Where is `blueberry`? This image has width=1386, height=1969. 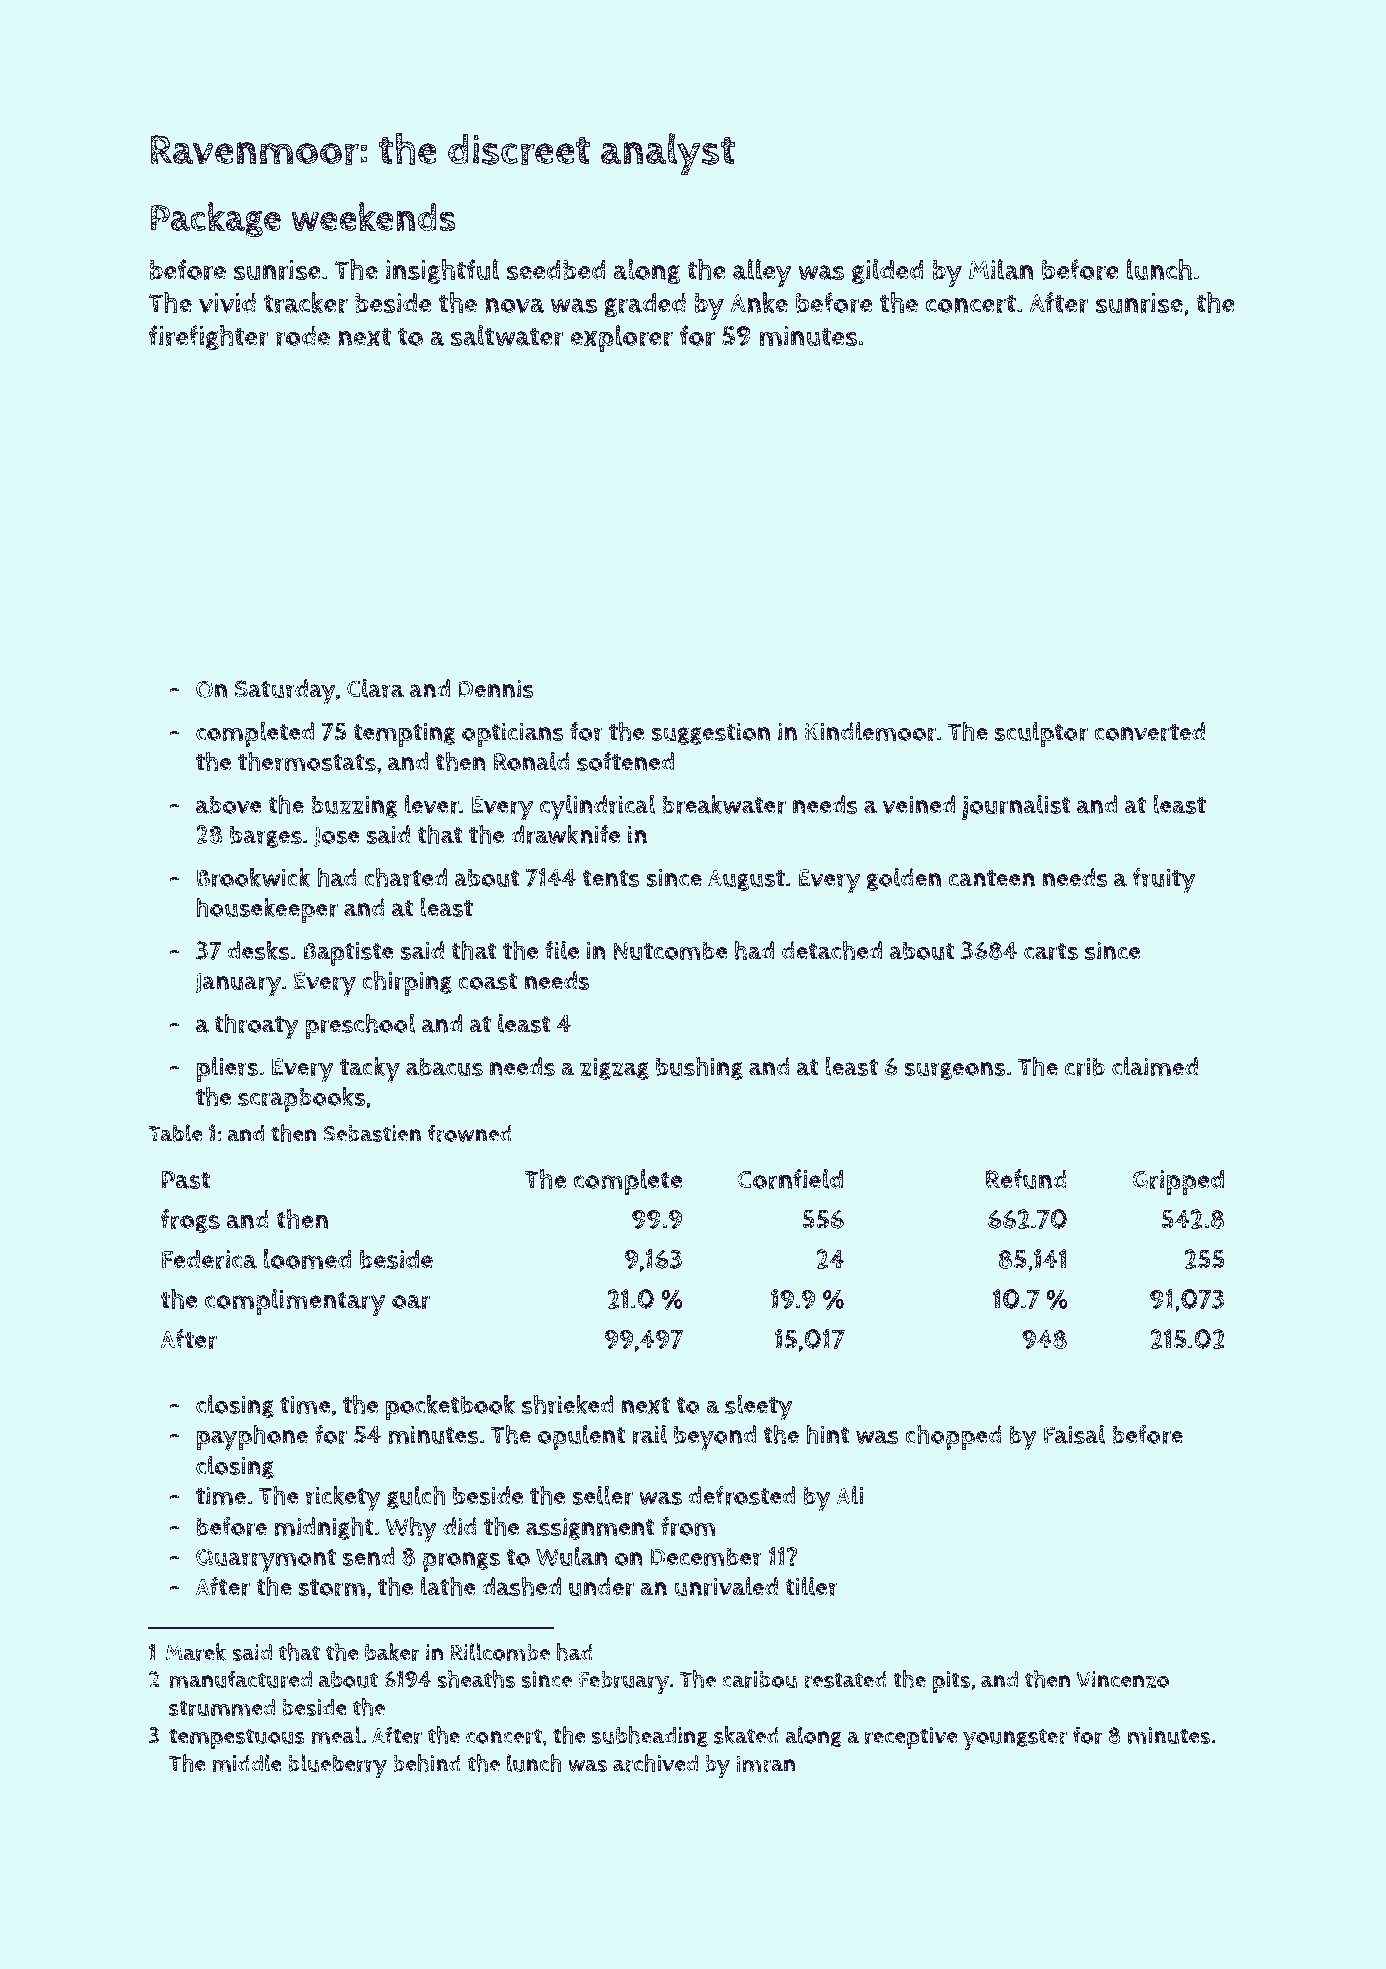
blueberry is located at coordinates (338, 1766).
